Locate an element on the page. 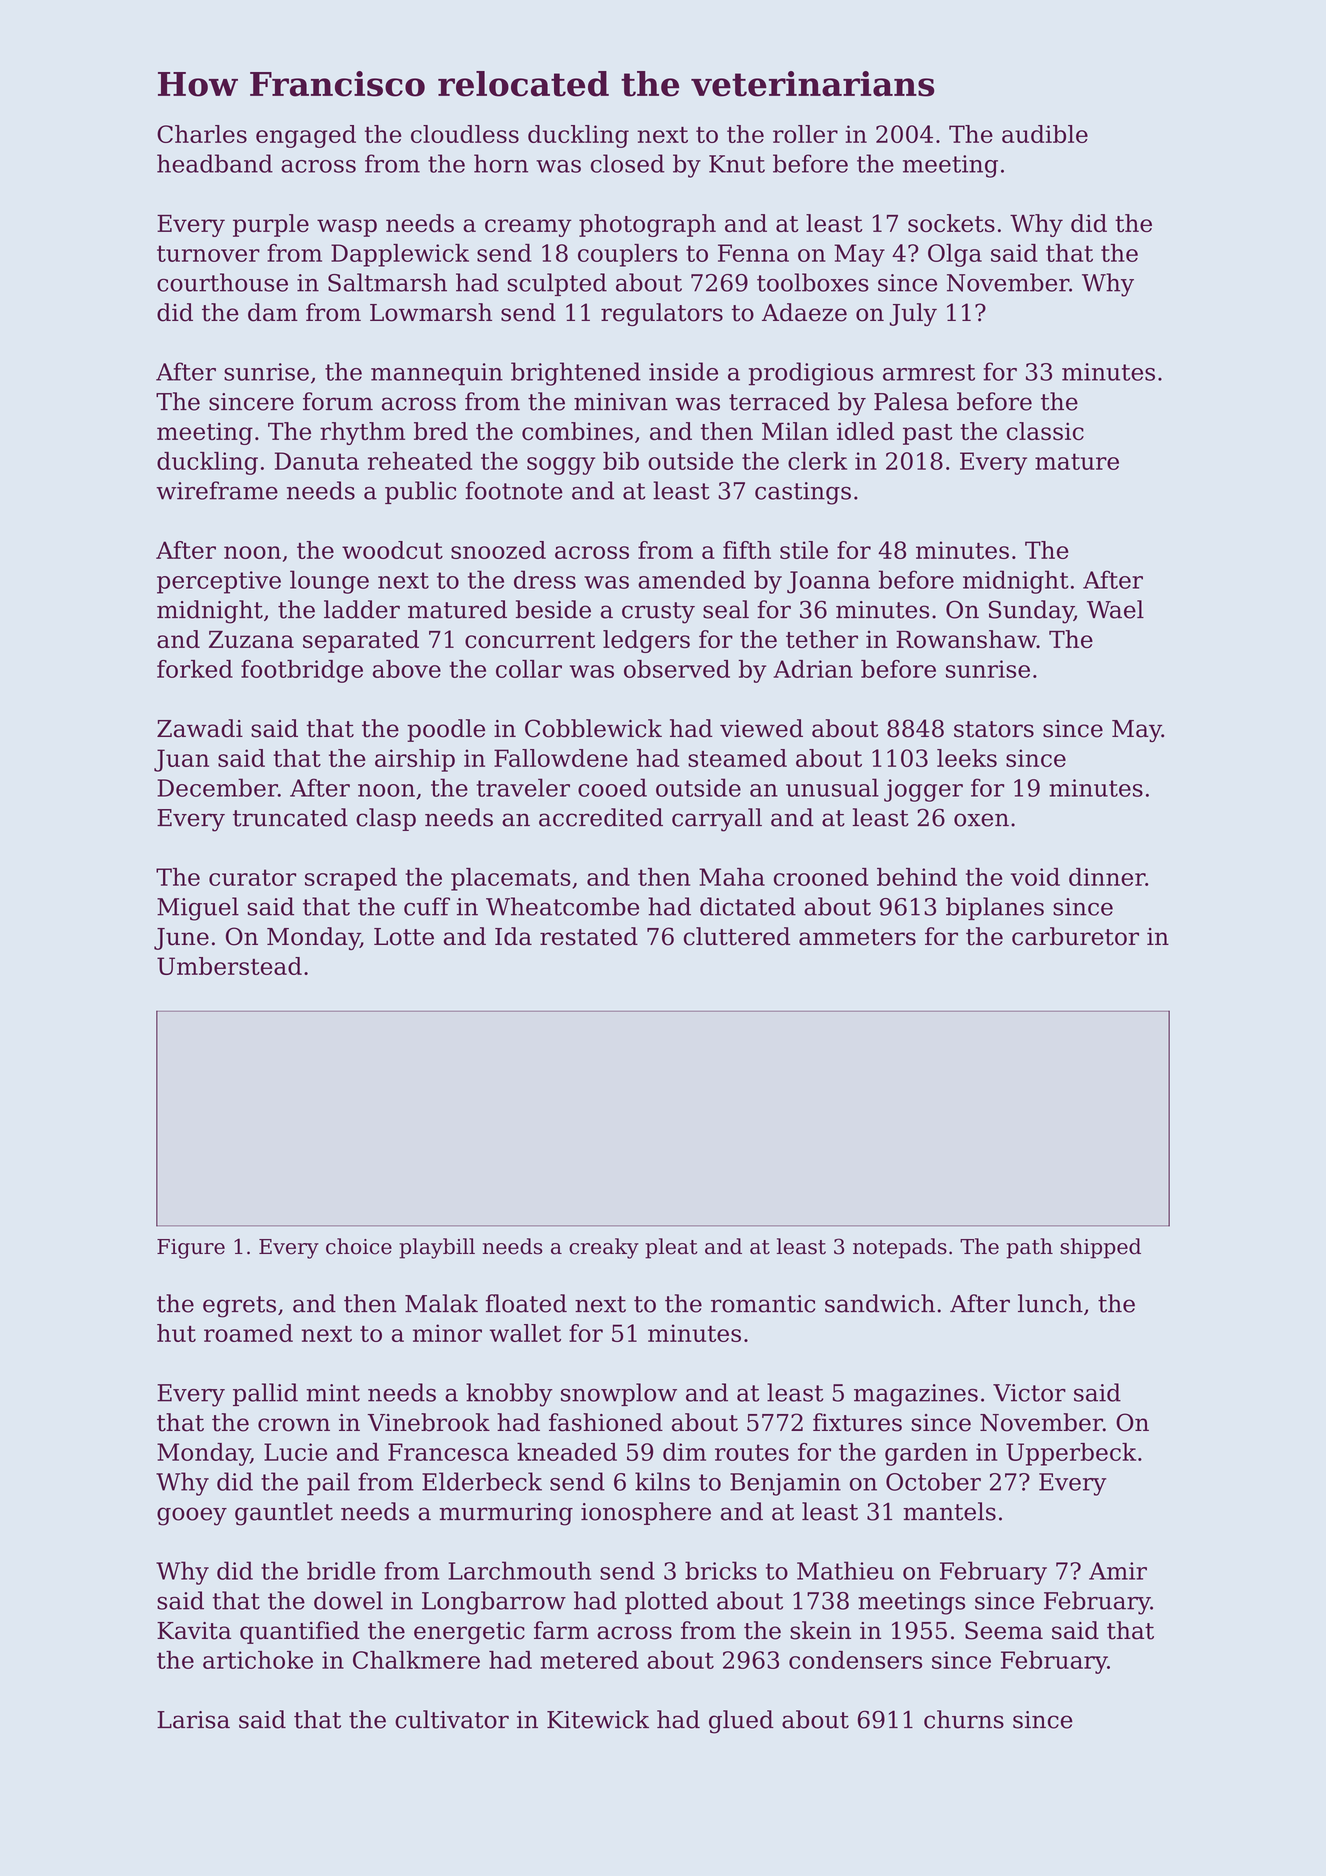 Image resolution: width=1326 pixels, height=1876 pixels. Kitewick is located at coordinates (598, 1719).
